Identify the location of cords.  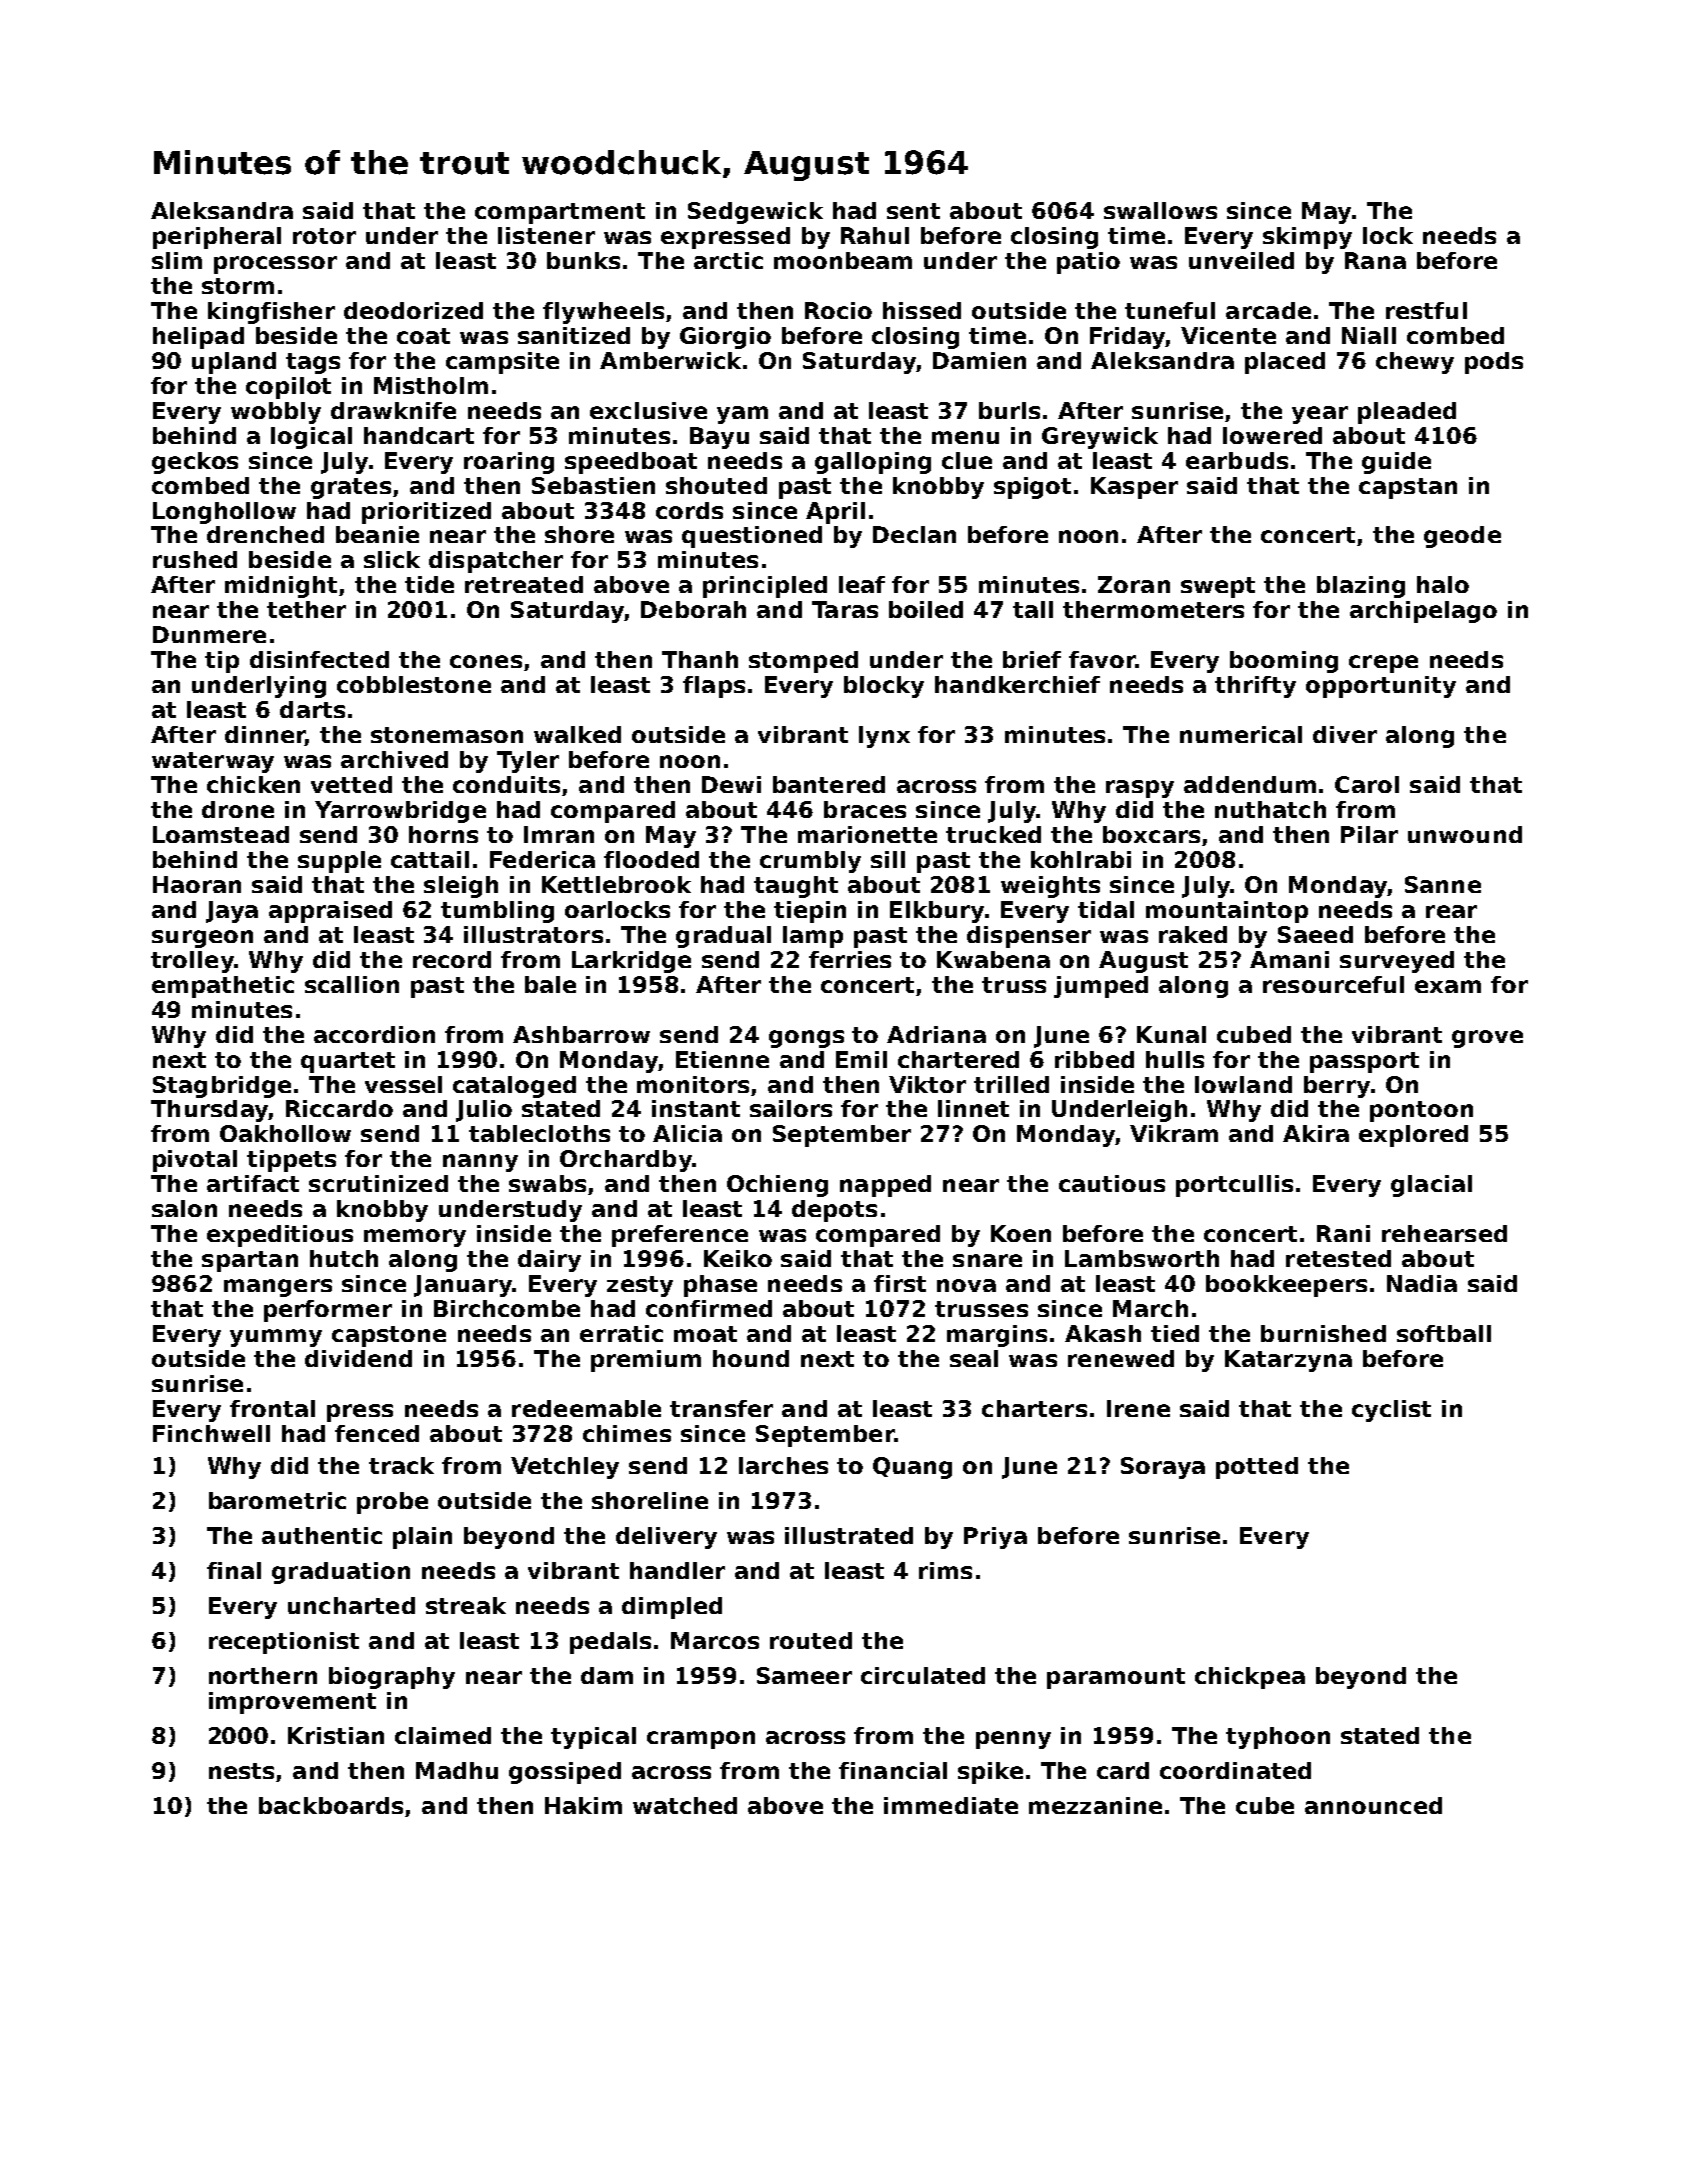
(689, 510).
